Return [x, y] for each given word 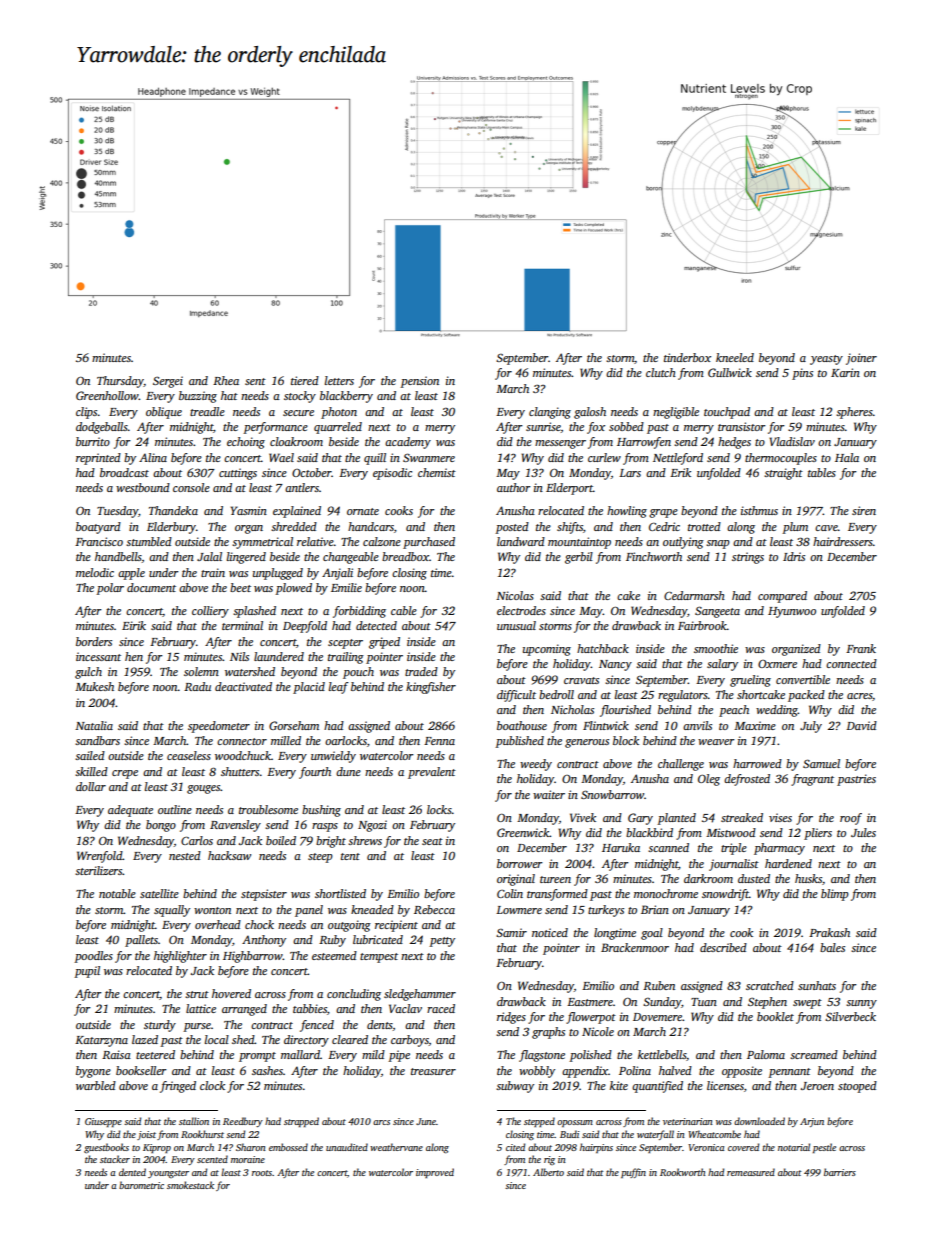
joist [146, 1135]
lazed [145, 1039]
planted [676, 819]
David [861, 725]
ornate [363, 511]
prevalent [432, 773]
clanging [550, 413]
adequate [130, 811]
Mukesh [94, 686]
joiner [861, 359]
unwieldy [333, 757]
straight [783, 474]
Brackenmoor [635, 947]
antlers [302, 487]
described [723, 947]
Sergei [168, 382]
